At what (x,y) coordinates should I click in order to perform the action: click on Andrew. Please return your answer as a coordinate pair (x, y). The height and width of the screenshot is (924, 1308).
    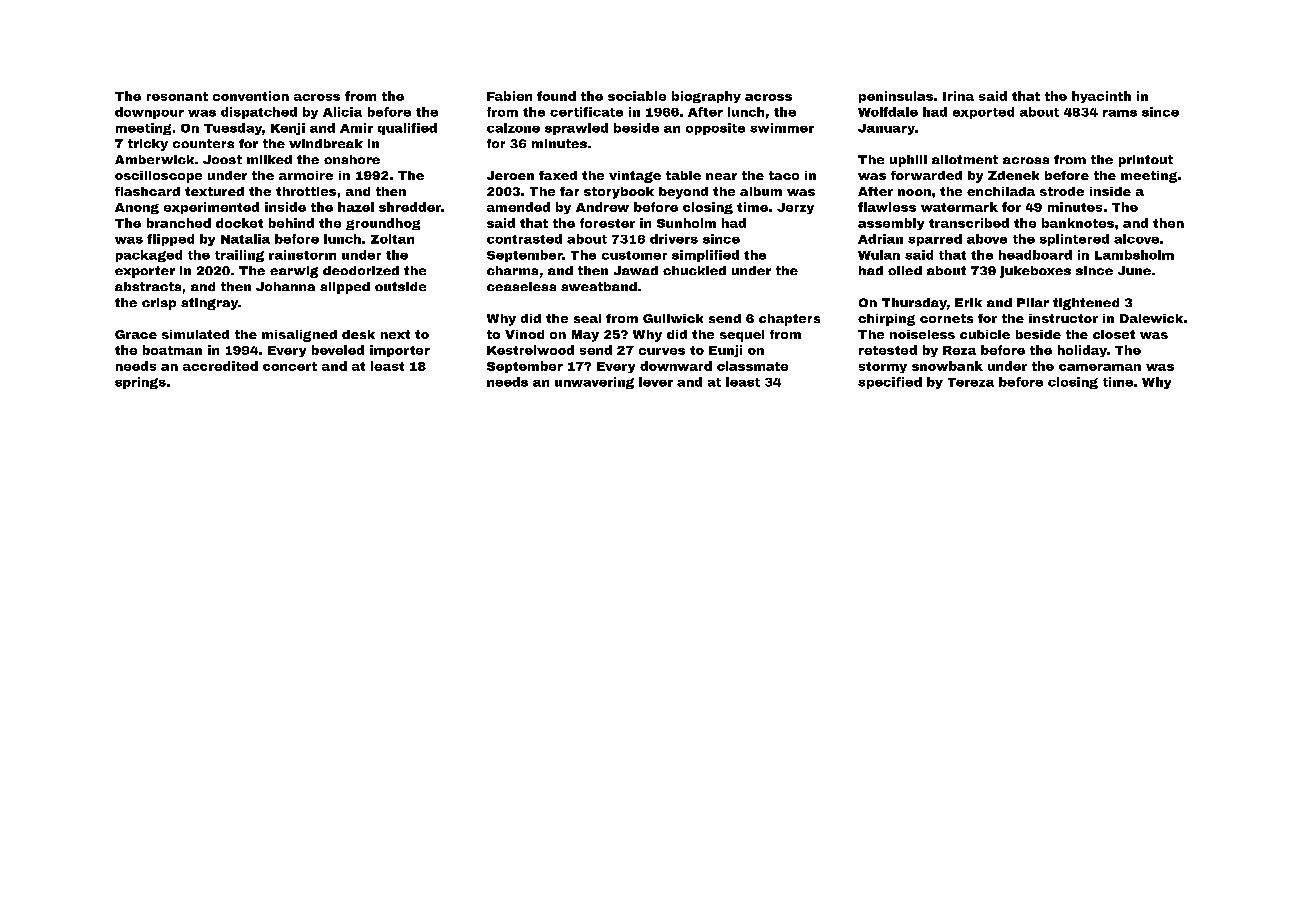
    Looking at the image, I should click on (602, 207).
